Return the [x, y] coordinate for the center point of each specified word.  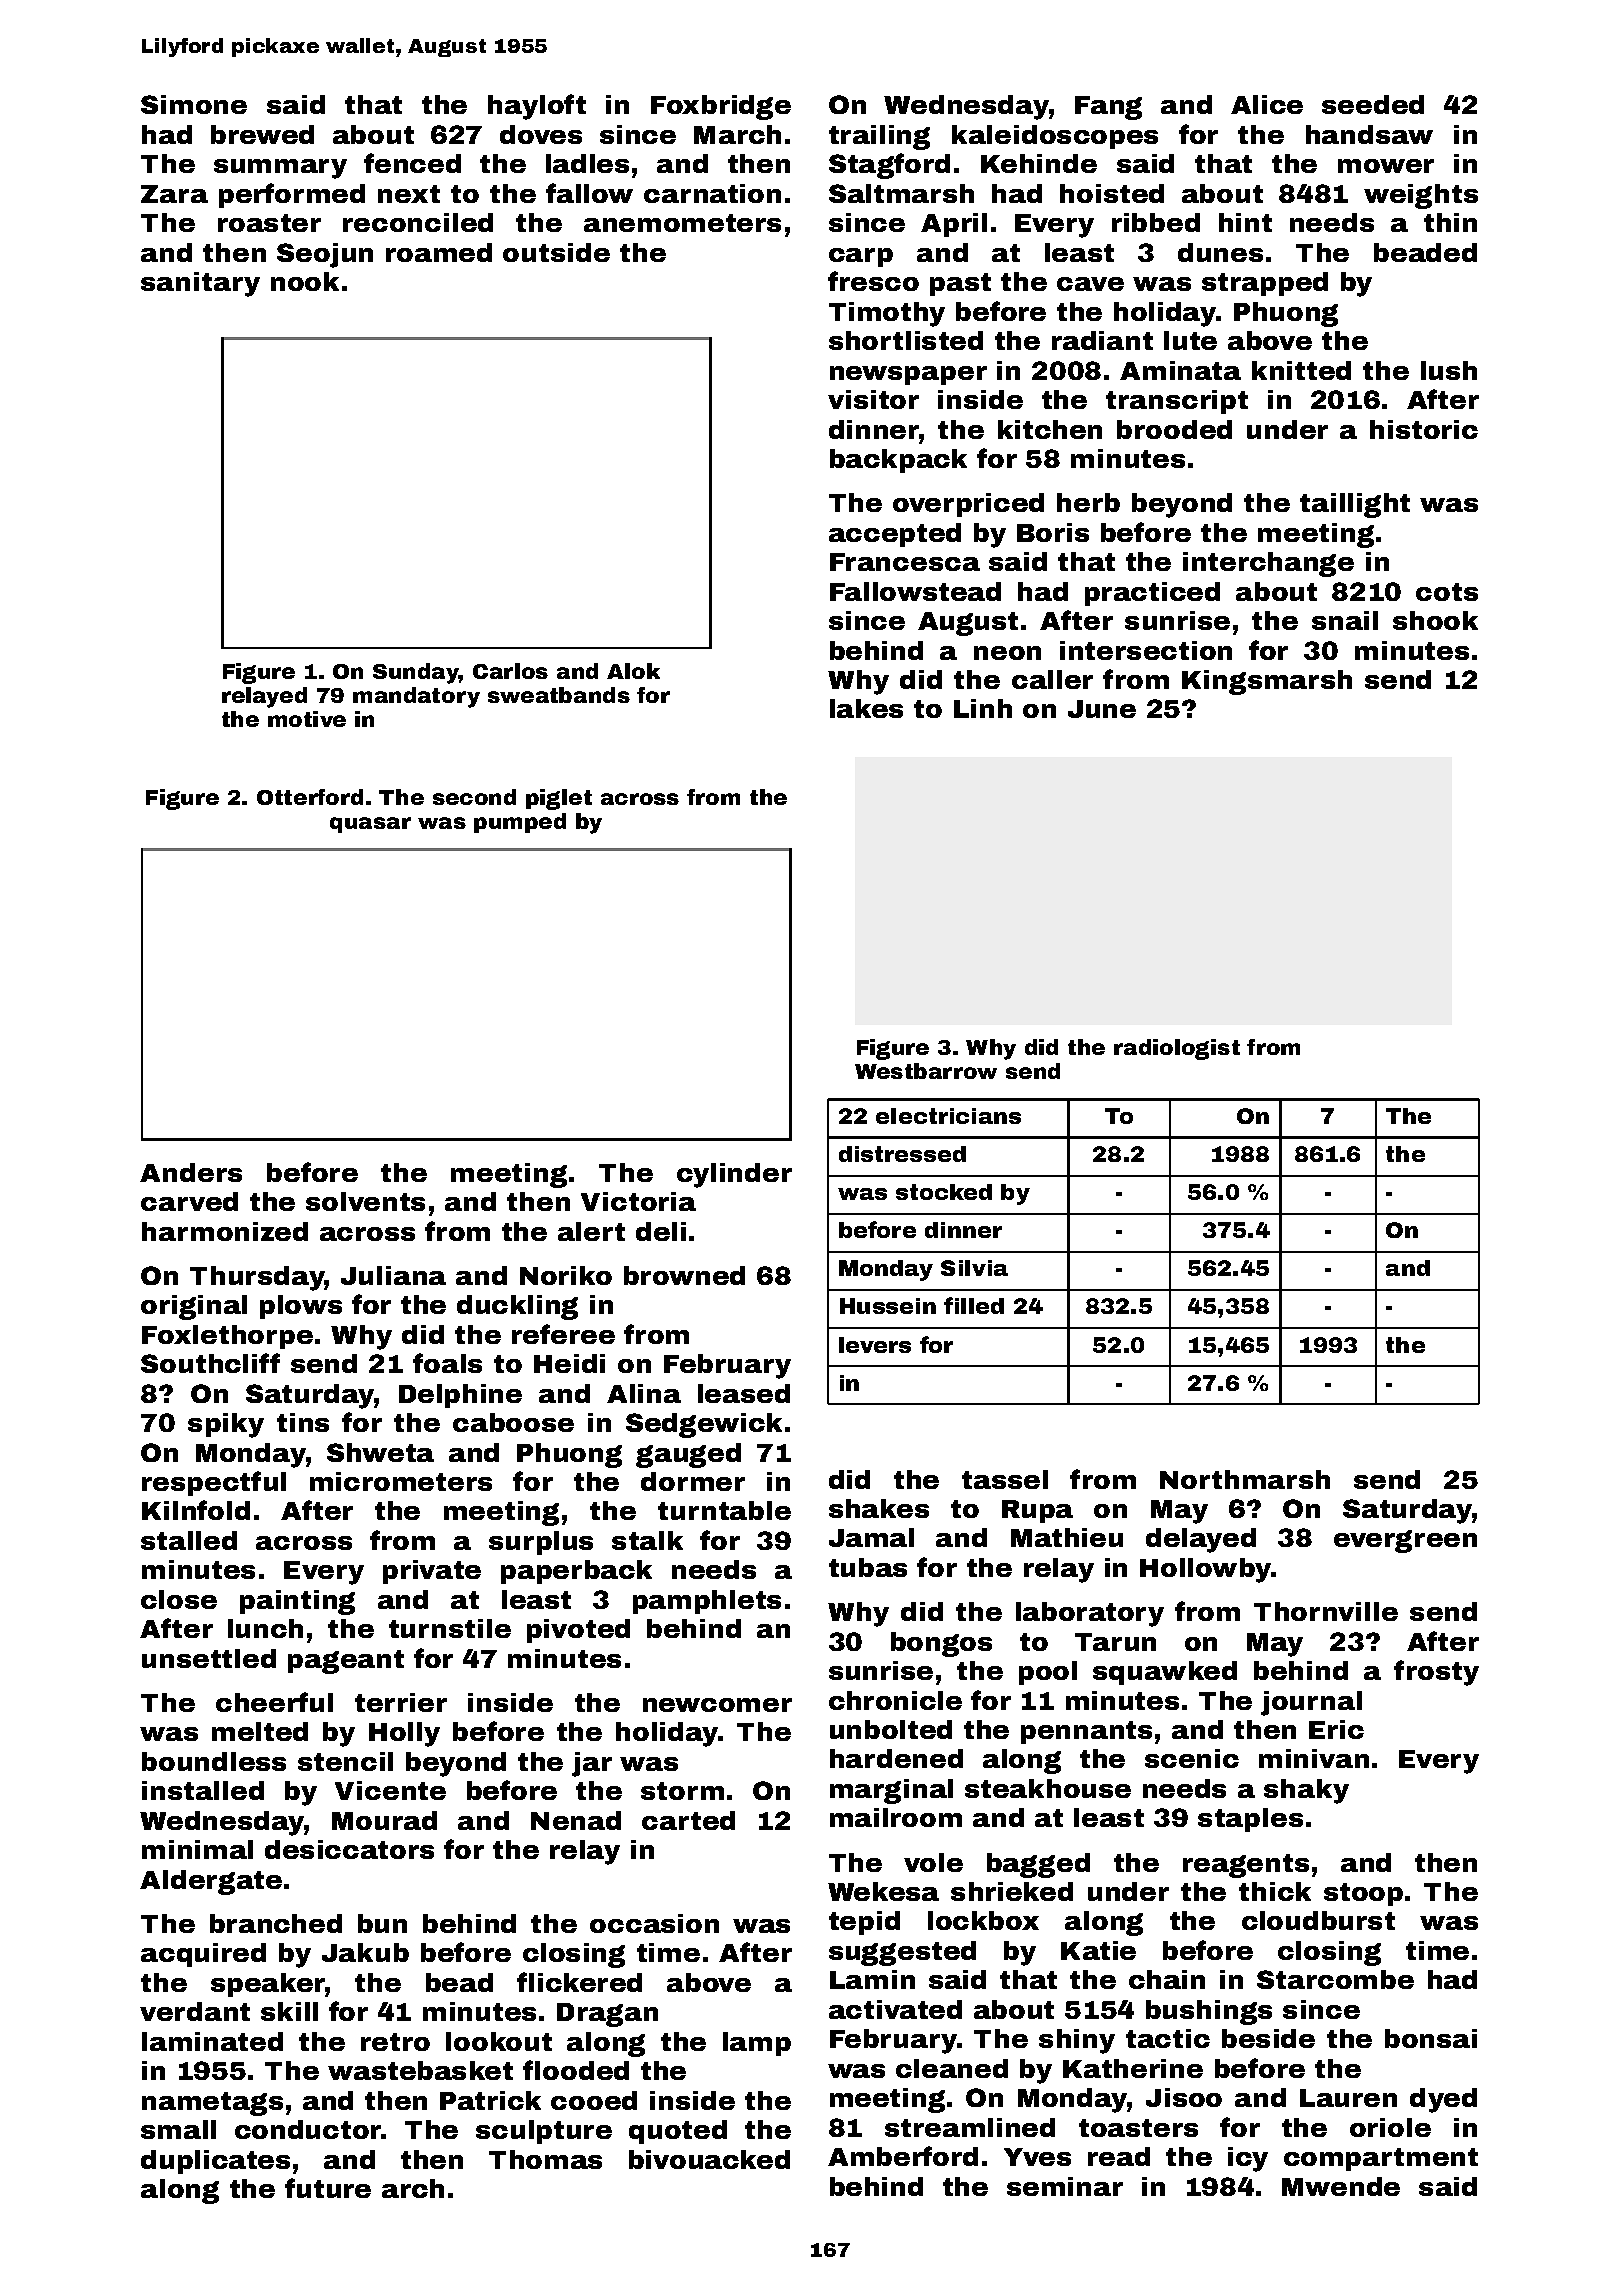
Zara [174, 194]
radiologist [1177, 1049]
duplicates [215, 2162]
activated [895, 2009]
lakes [866, 708]
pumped [520, 823]
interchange [1268, 564]
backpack [898, 461]
